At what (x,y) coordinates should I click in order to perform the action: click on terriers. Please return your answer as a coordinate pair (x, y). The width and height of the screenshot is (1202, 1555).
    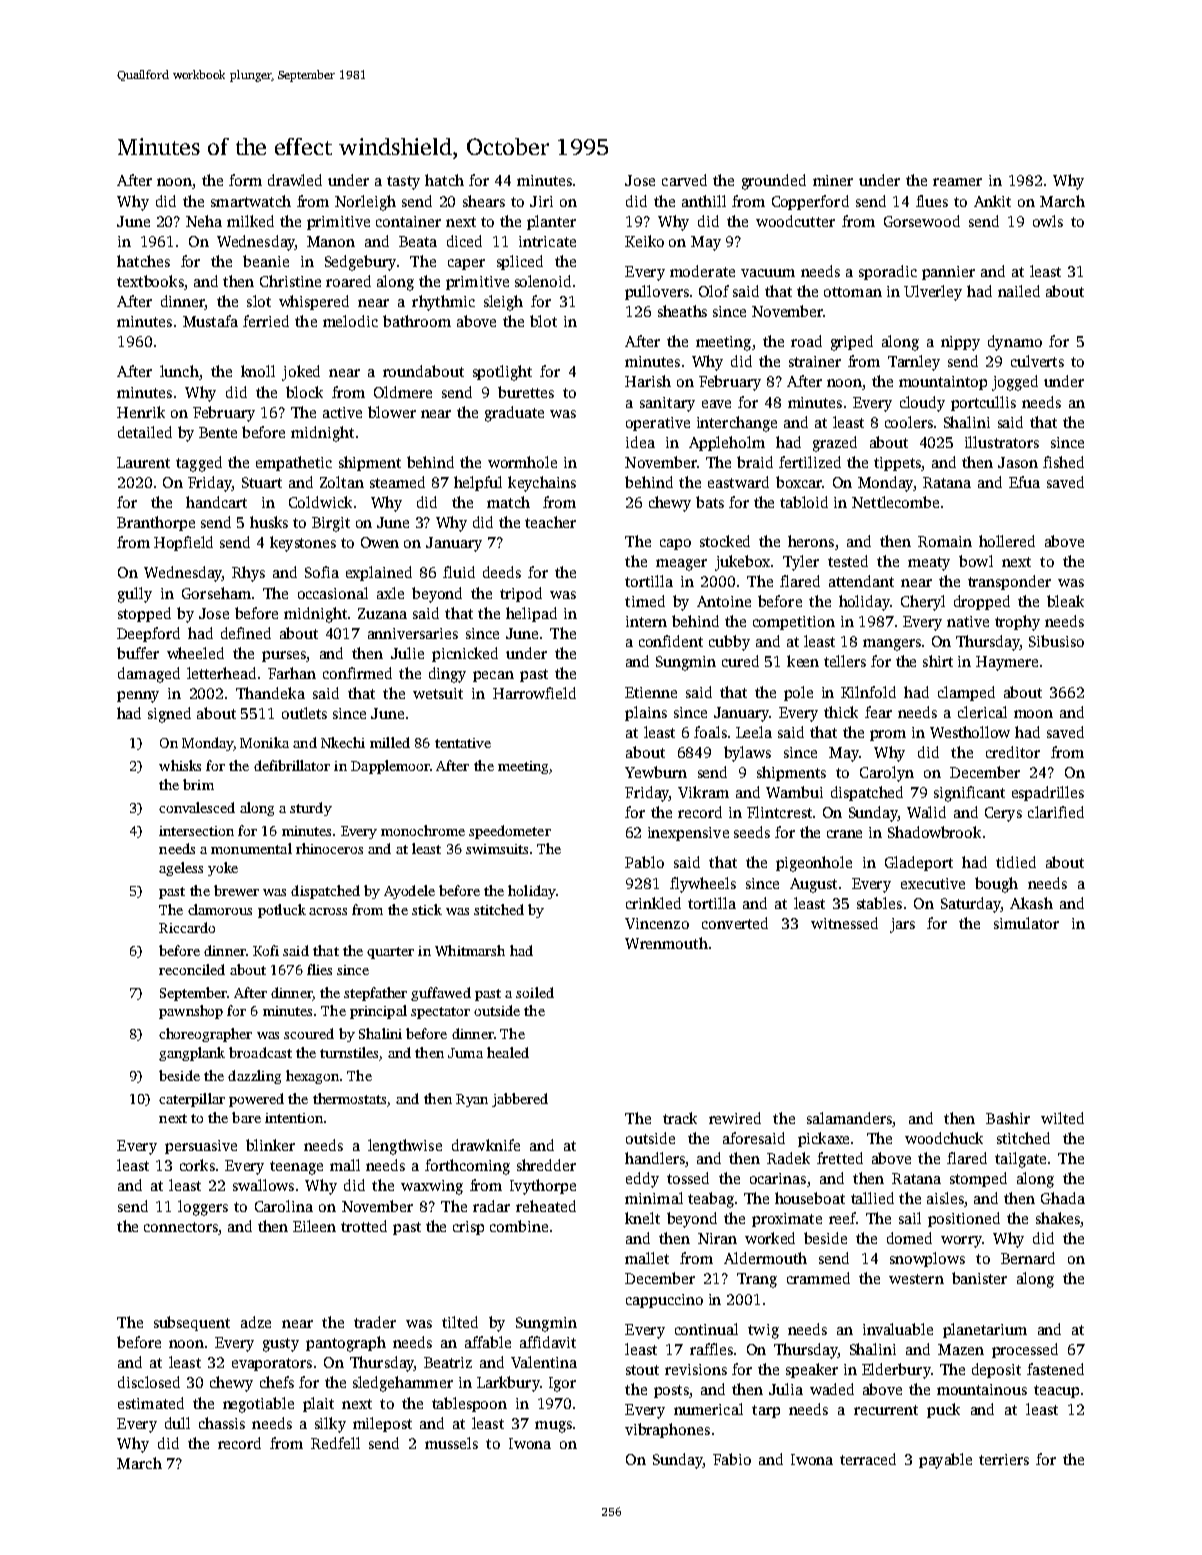
    Looking at the image, I should click on (1004, 1459).
